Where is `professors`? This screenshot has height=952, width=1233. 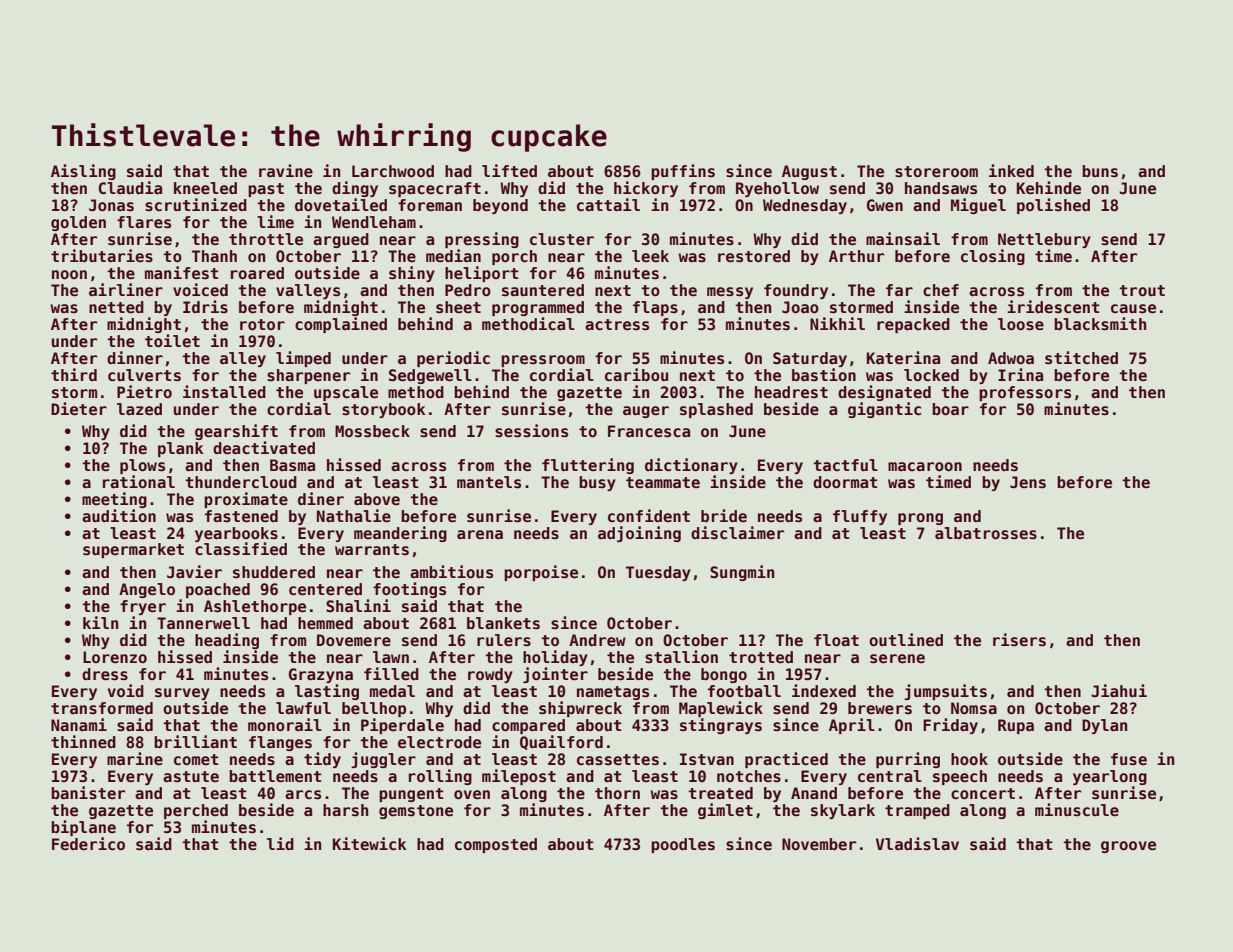 professors is located at coordinates (1025, 393).
